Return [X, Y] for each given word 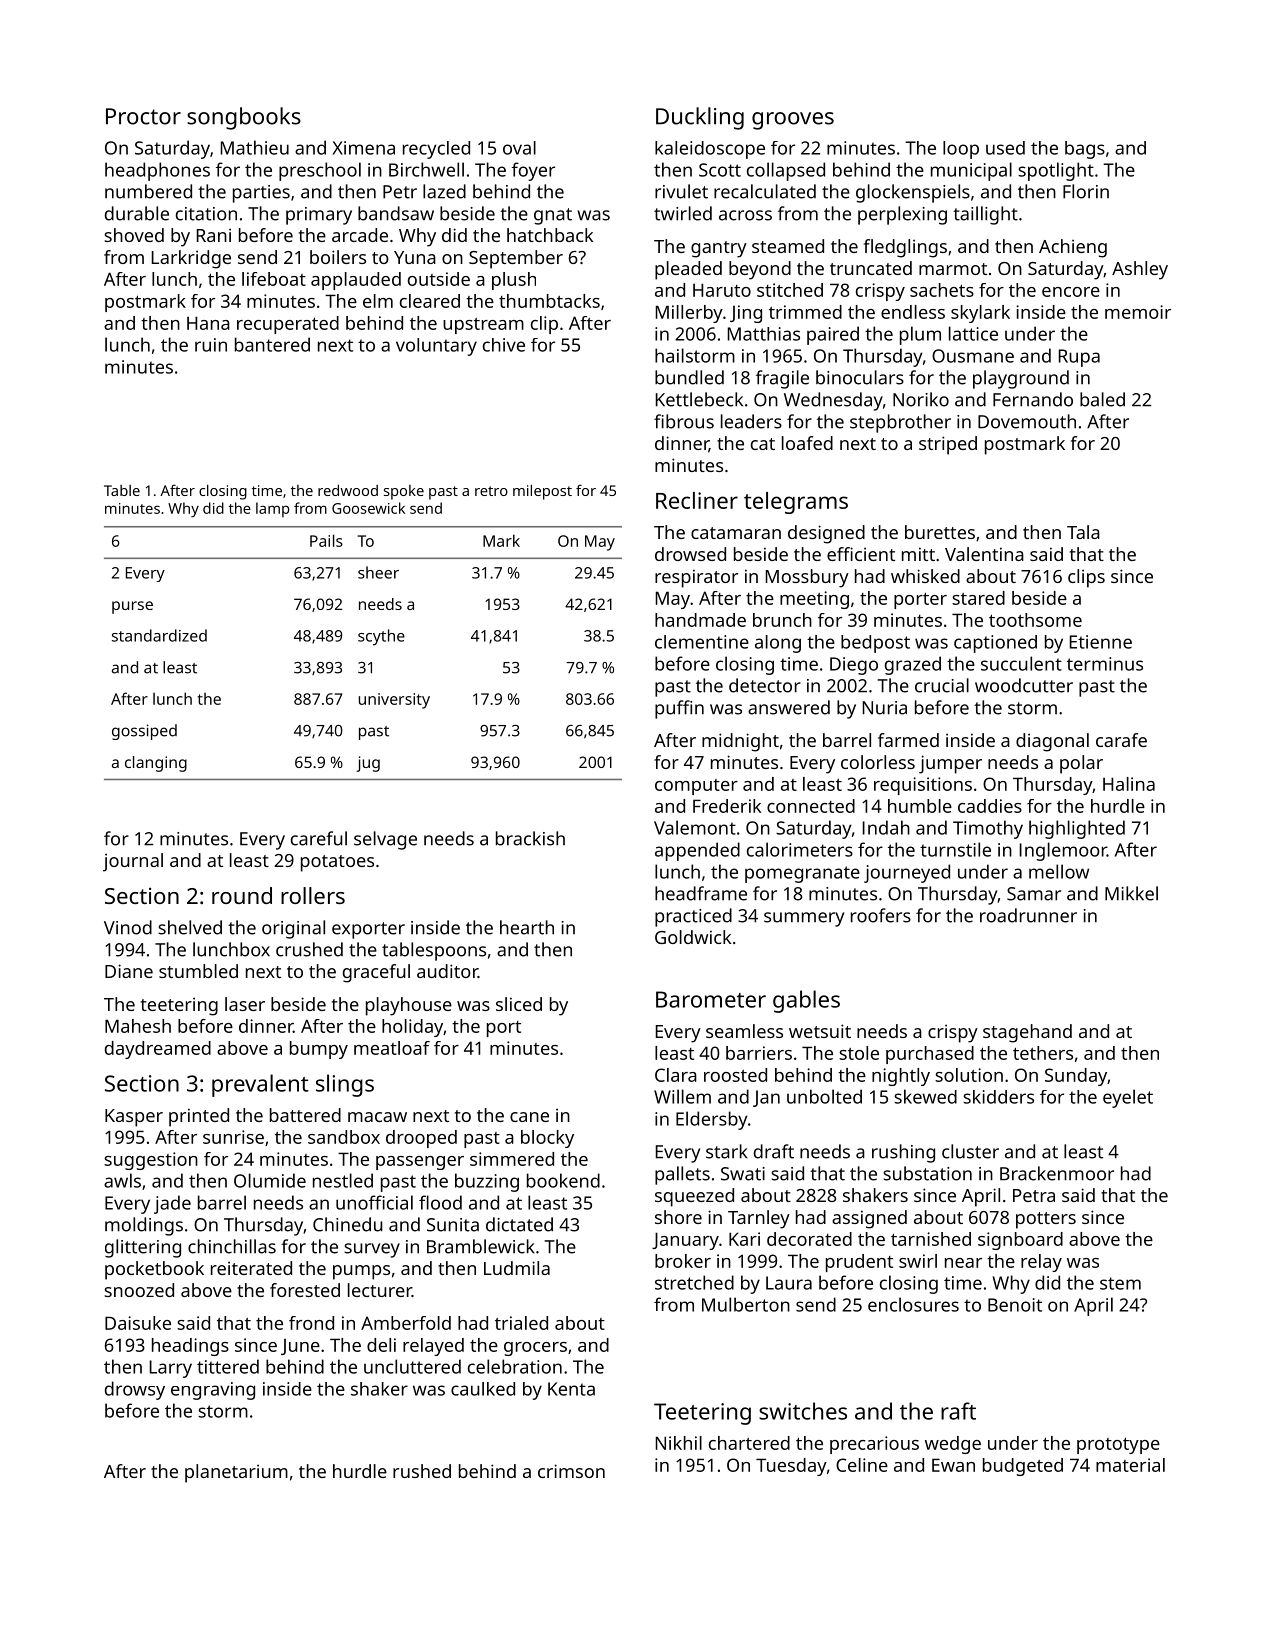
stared [978, 598]
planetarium [236, 1473]
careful [319, 838]
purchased [930, 1055]
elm [378, 301]
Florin [1086, 191]
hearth [527, 927]
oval [519, 148]
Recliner [697, 500]
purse [132, 607]
